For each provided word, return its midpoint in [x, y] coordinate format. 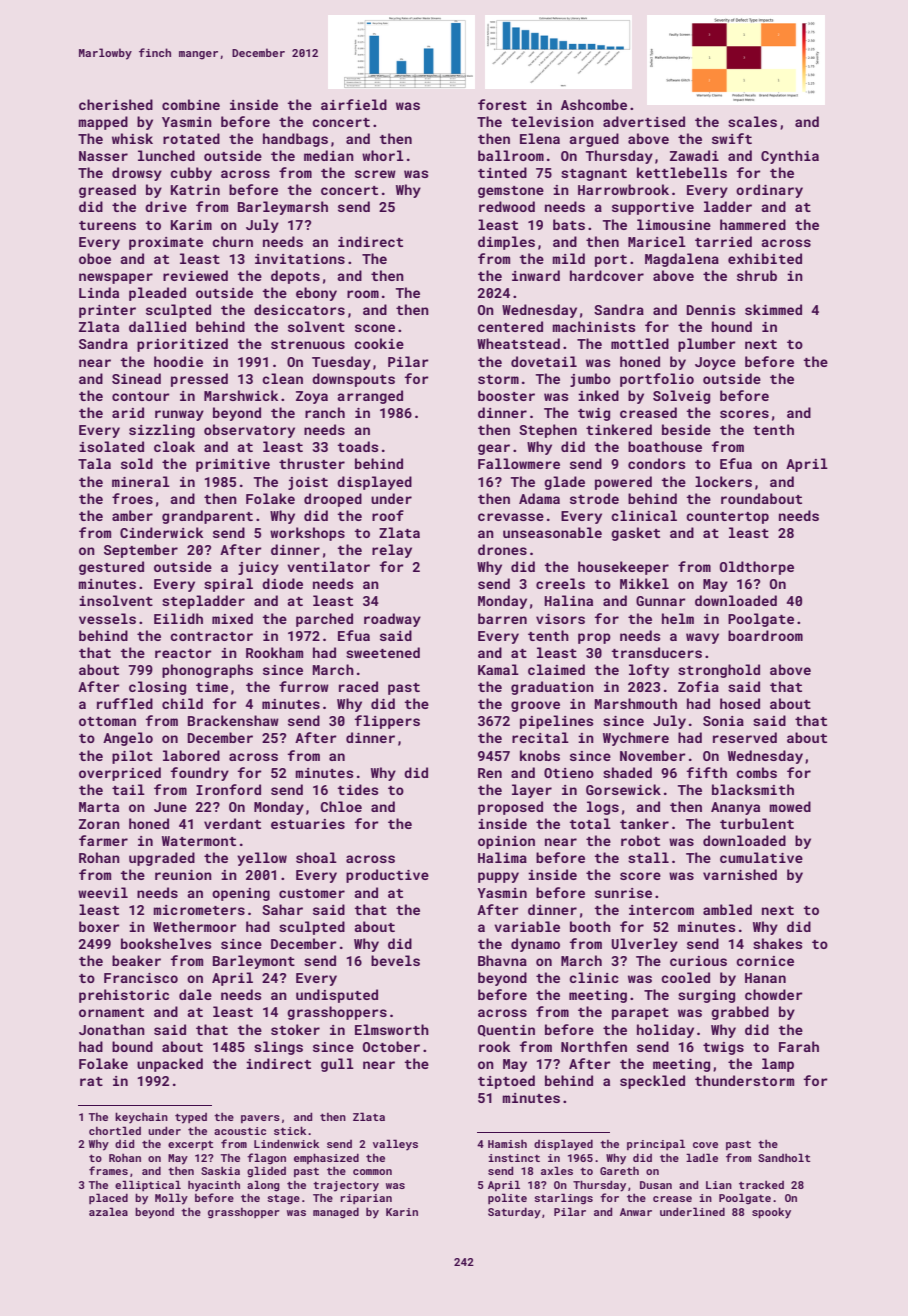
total [590, 823]
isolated [111, 446]
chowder [774, 994]
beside [686, 429]
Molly [171, 1199]
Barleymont [254, 962]
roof [388, 515]
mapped [103, 123]
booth [590, 926]
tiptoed [506, 1082]
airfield [354, 104]
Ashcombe [594, 104]
